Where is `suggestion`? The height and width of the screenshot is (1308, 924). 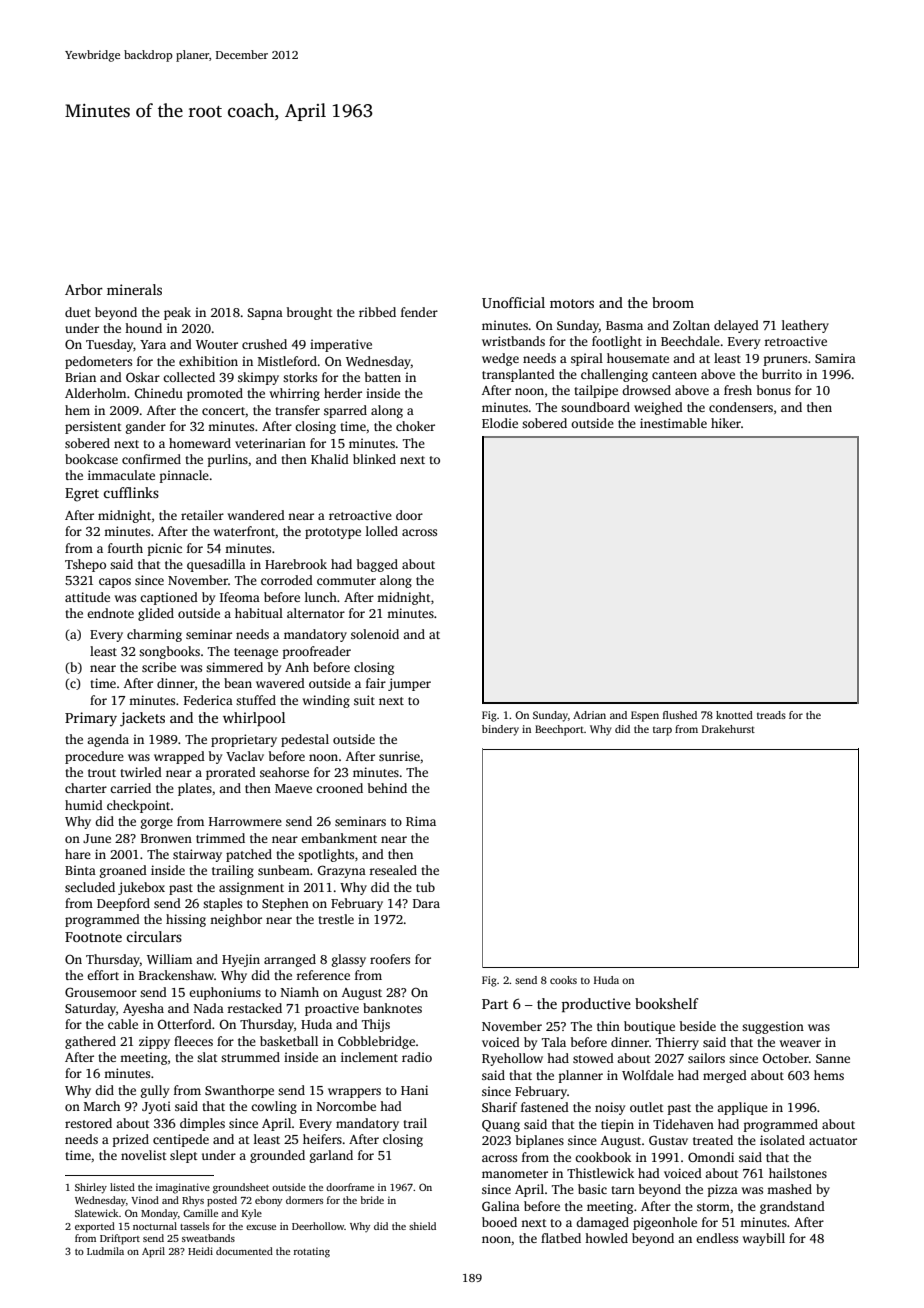
suggestion is located at coordinates (773, 1027).
